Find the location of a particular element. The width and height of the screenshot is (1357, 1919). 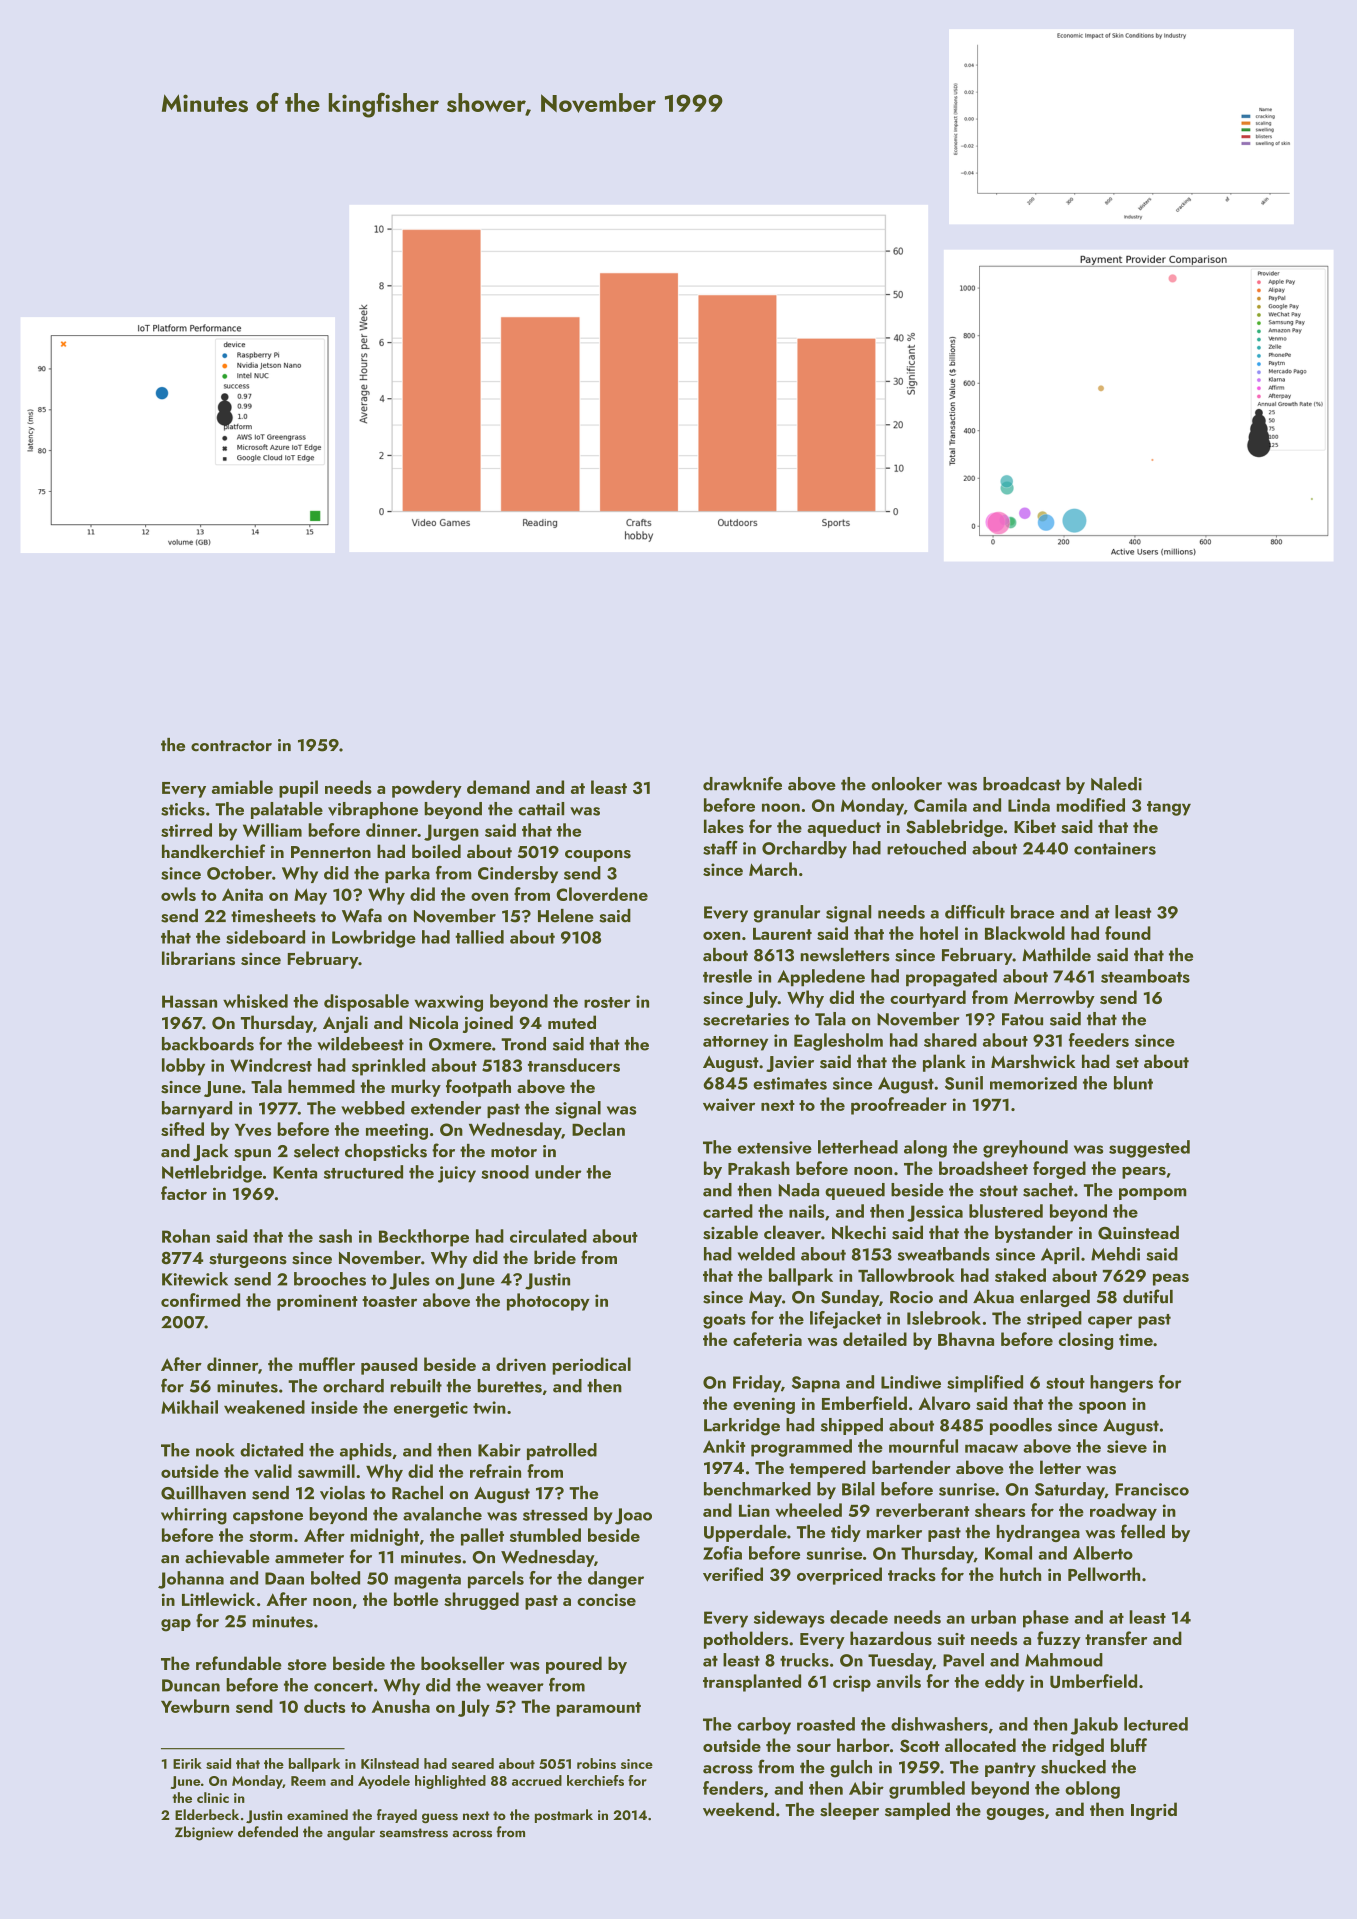

contractor is located at coordinates (231, 746).
